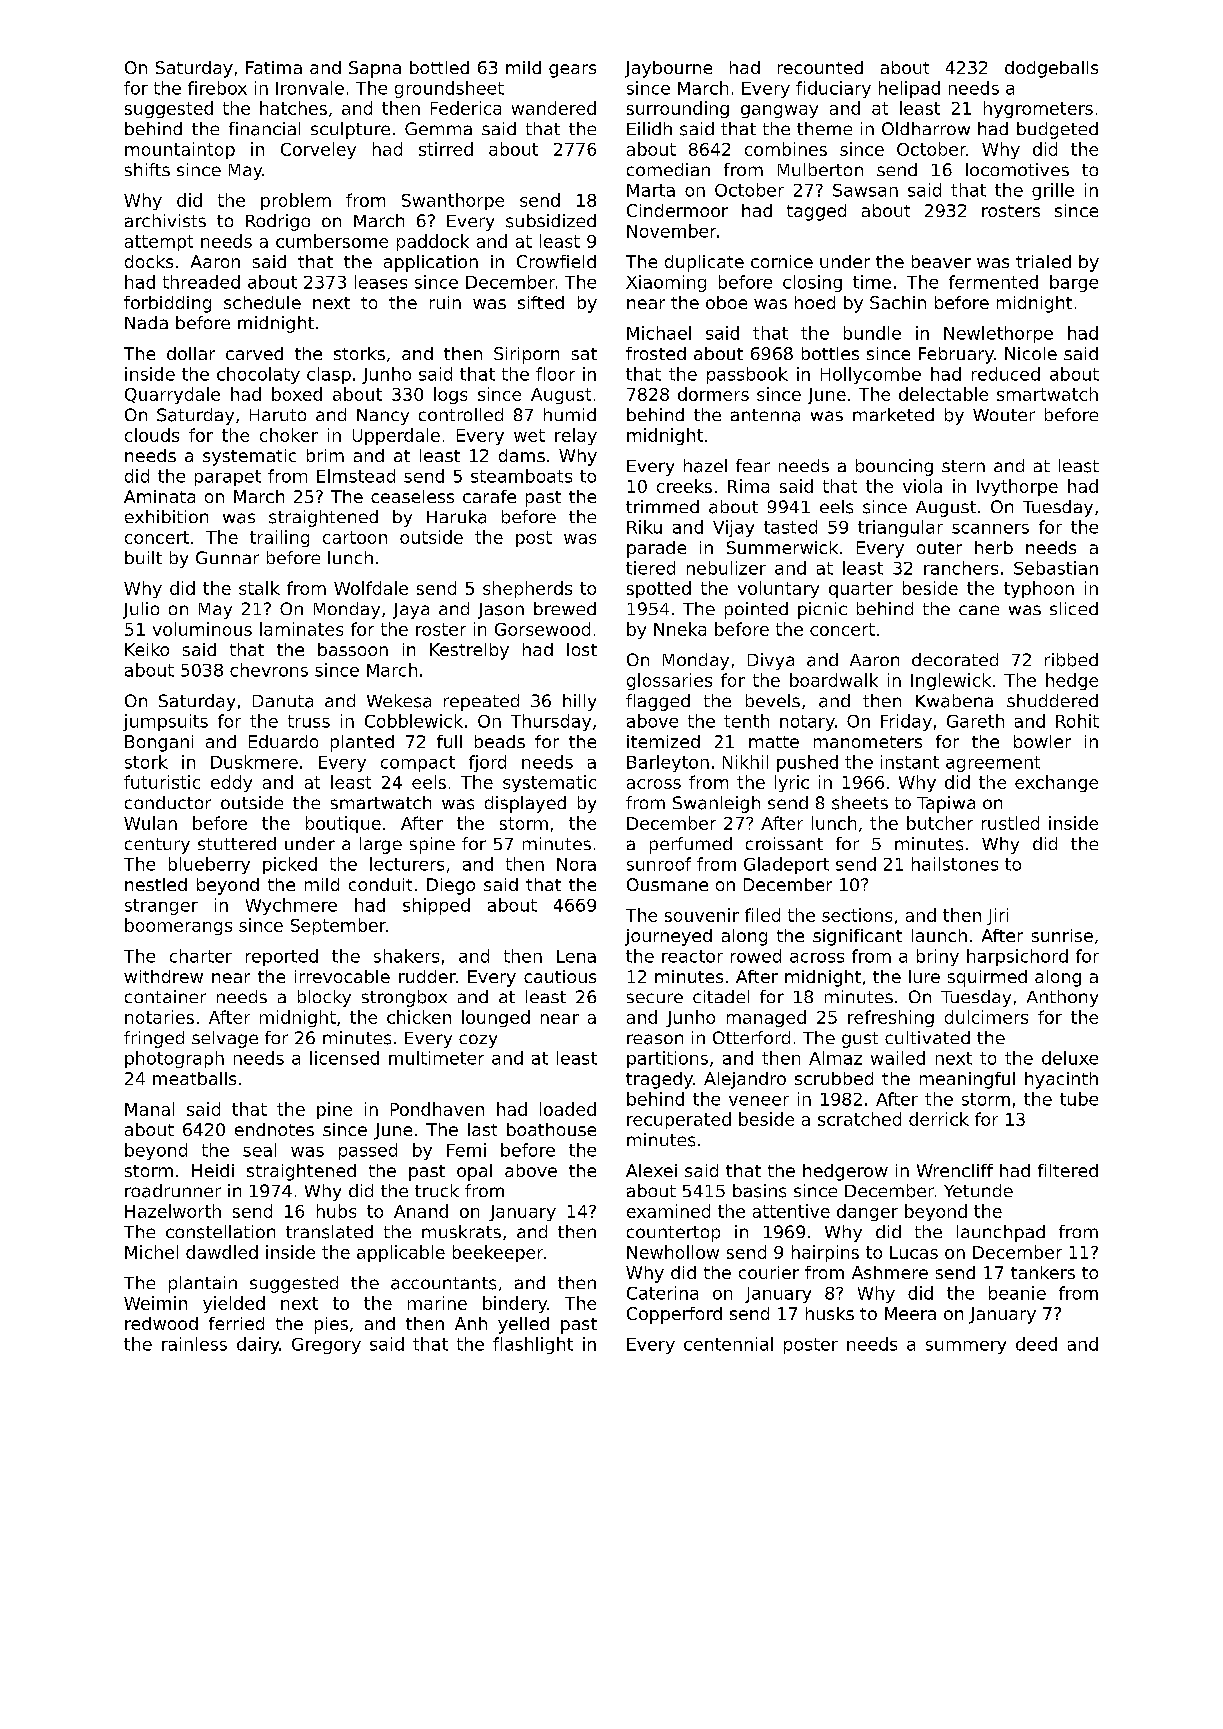 The width and height of the screenshot is (1223, 1729). What do you see at coordinates (258, 1345) in the screenshot?
I see `dairy` at bounding box center [258, 1345].
